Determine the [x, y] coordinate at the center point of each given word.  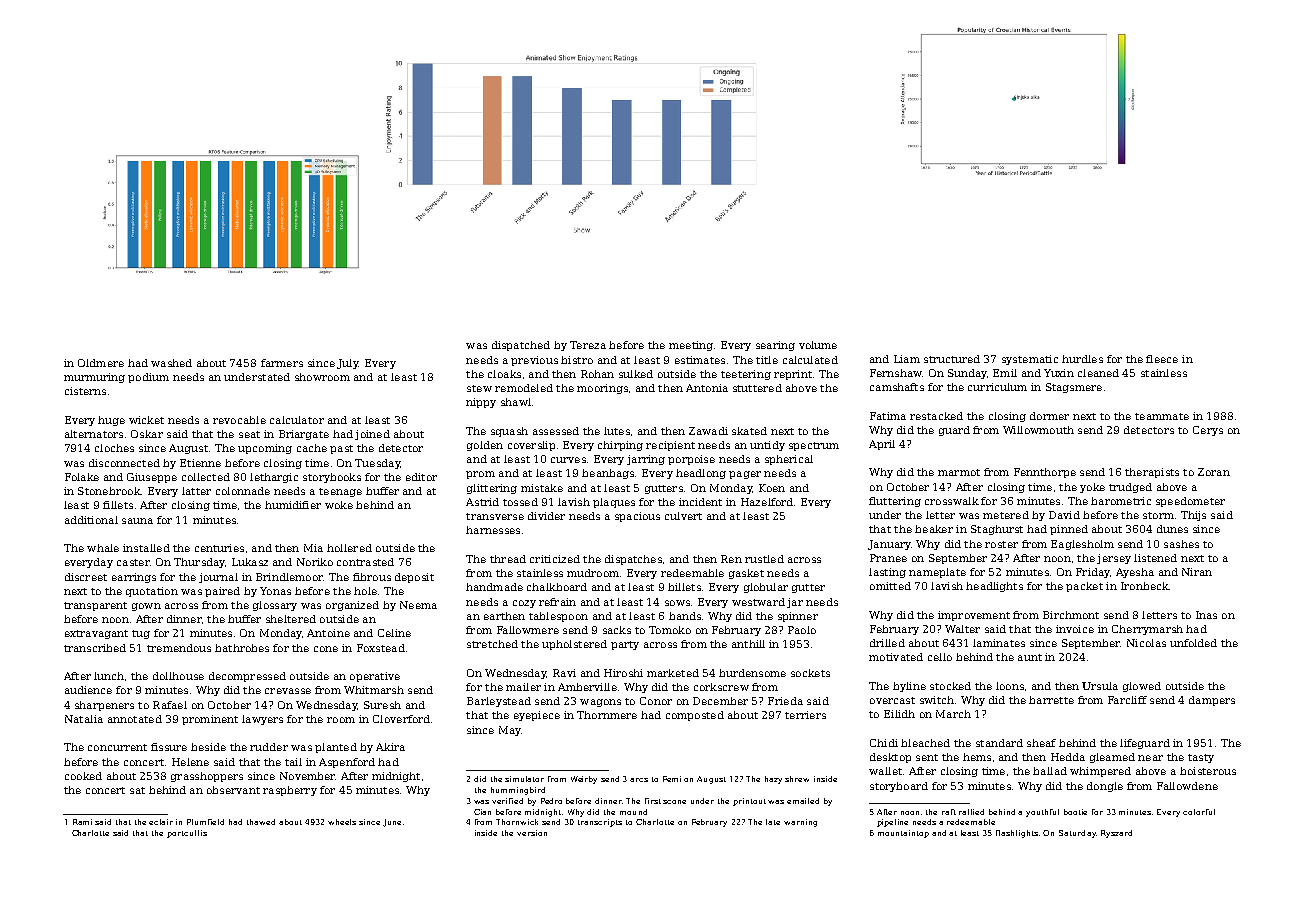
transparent [95, 606]
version [532, 833]
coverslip [531, 446]
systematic [1030, 360]
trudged [1130, 488]
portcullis [187, 834]
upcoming [265, 449]
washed [171, 363]
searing [775, 346]
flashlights [1017, 834]
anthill [748, 644]
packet [1084, 587]
